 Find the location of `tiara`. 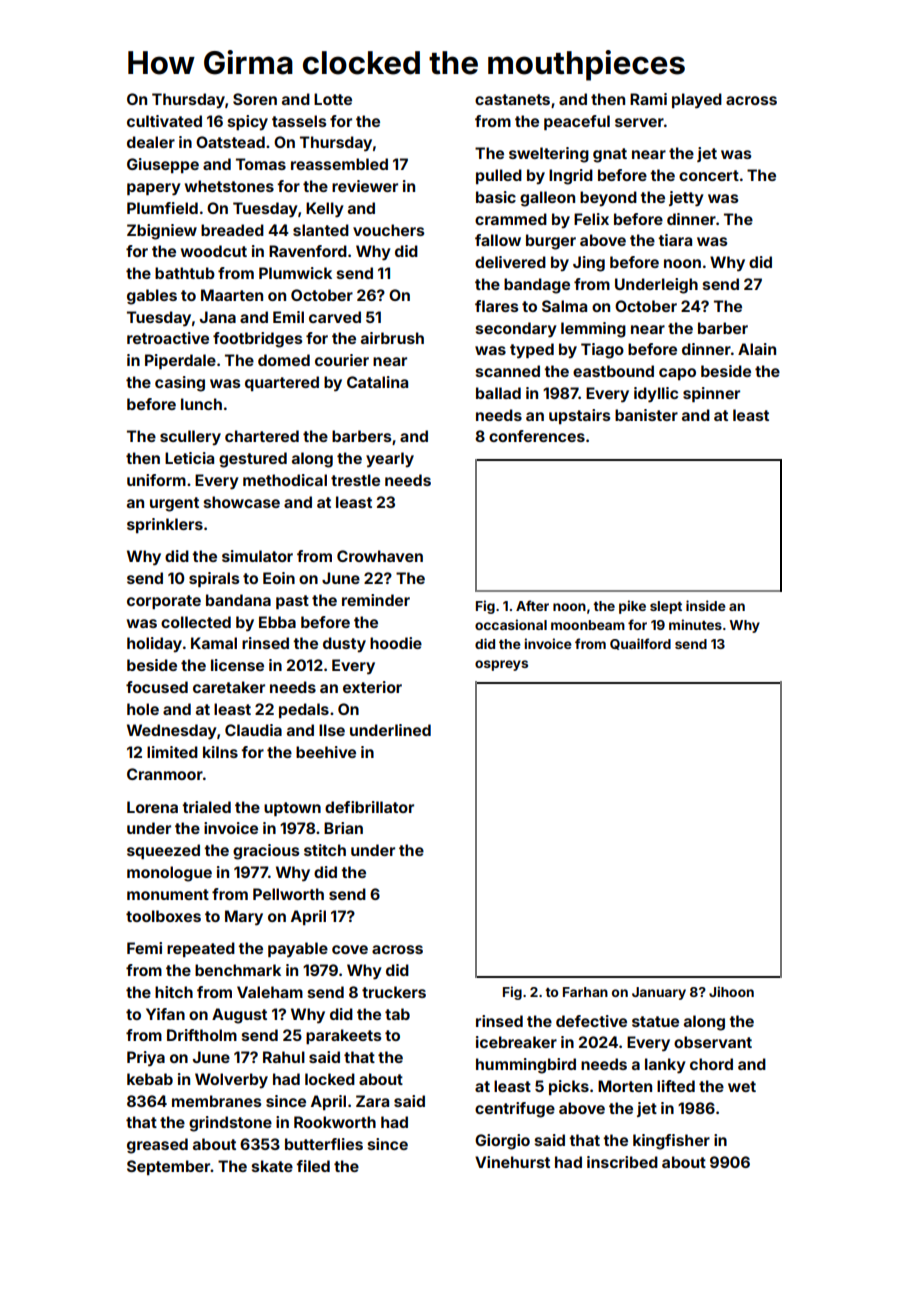

tiara is located at coordinates (675, 240).
